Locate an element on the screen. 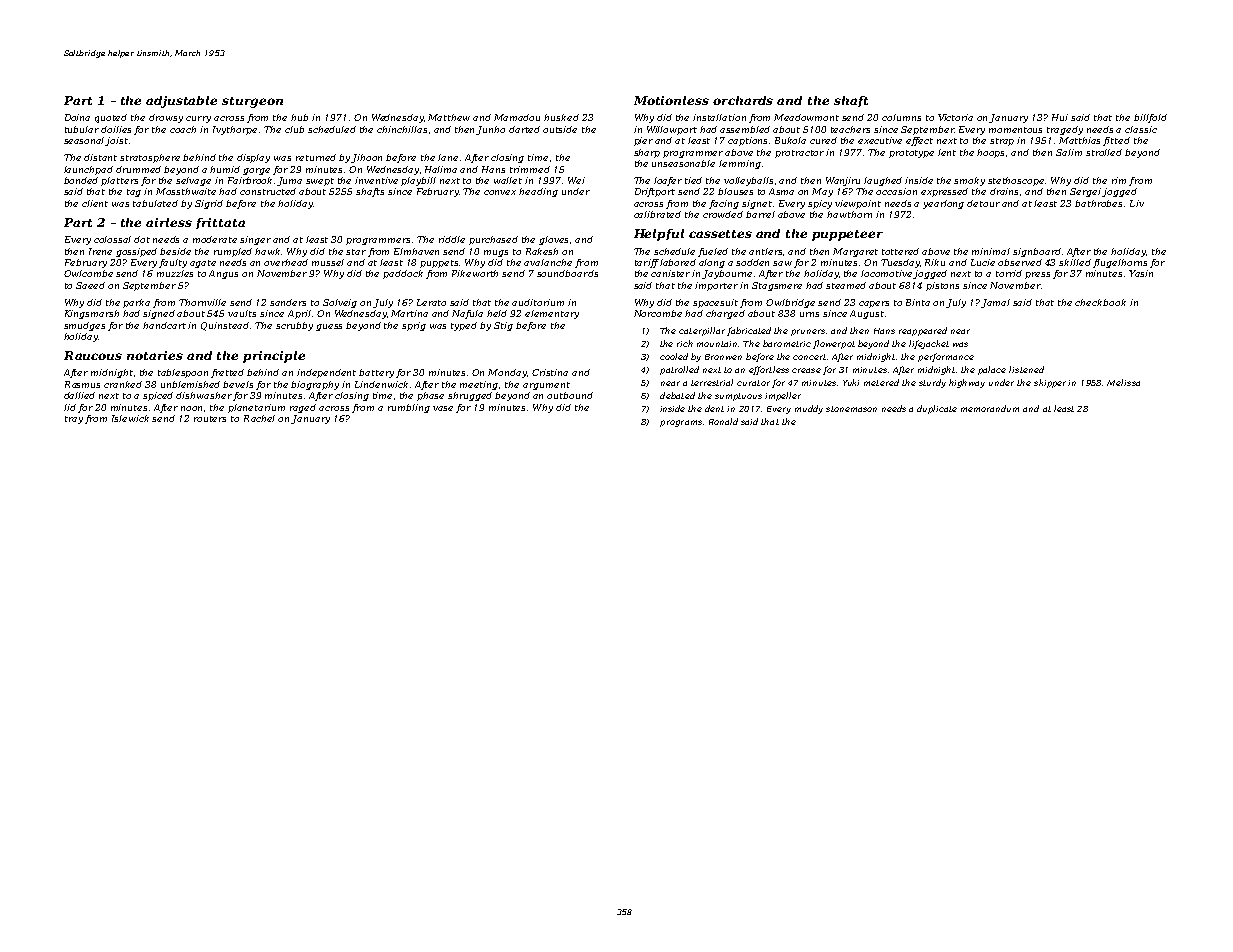  detour is located at coordinates (983, 203).
